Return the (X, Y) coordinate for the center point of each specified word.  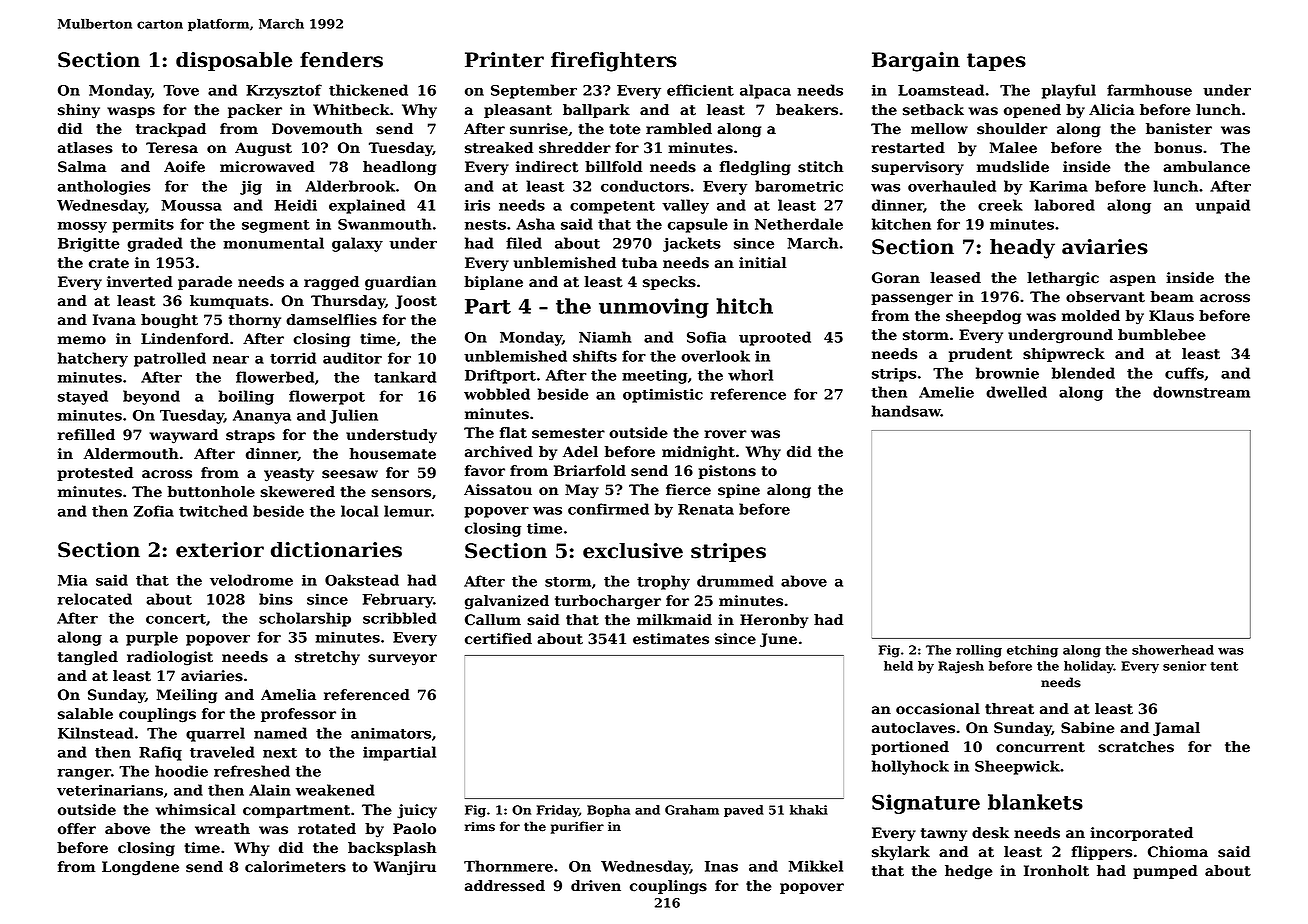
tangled (88, 658)
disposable (234, 61)
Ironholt (1056, 871)
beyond (151, 397)
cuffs (1184, 373)
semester (568, 433)
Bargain (916, 62)
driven (596, 886)
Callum (493, 620)
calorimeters (295, 867)
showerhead (1173, 650)
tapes (996, 62)
